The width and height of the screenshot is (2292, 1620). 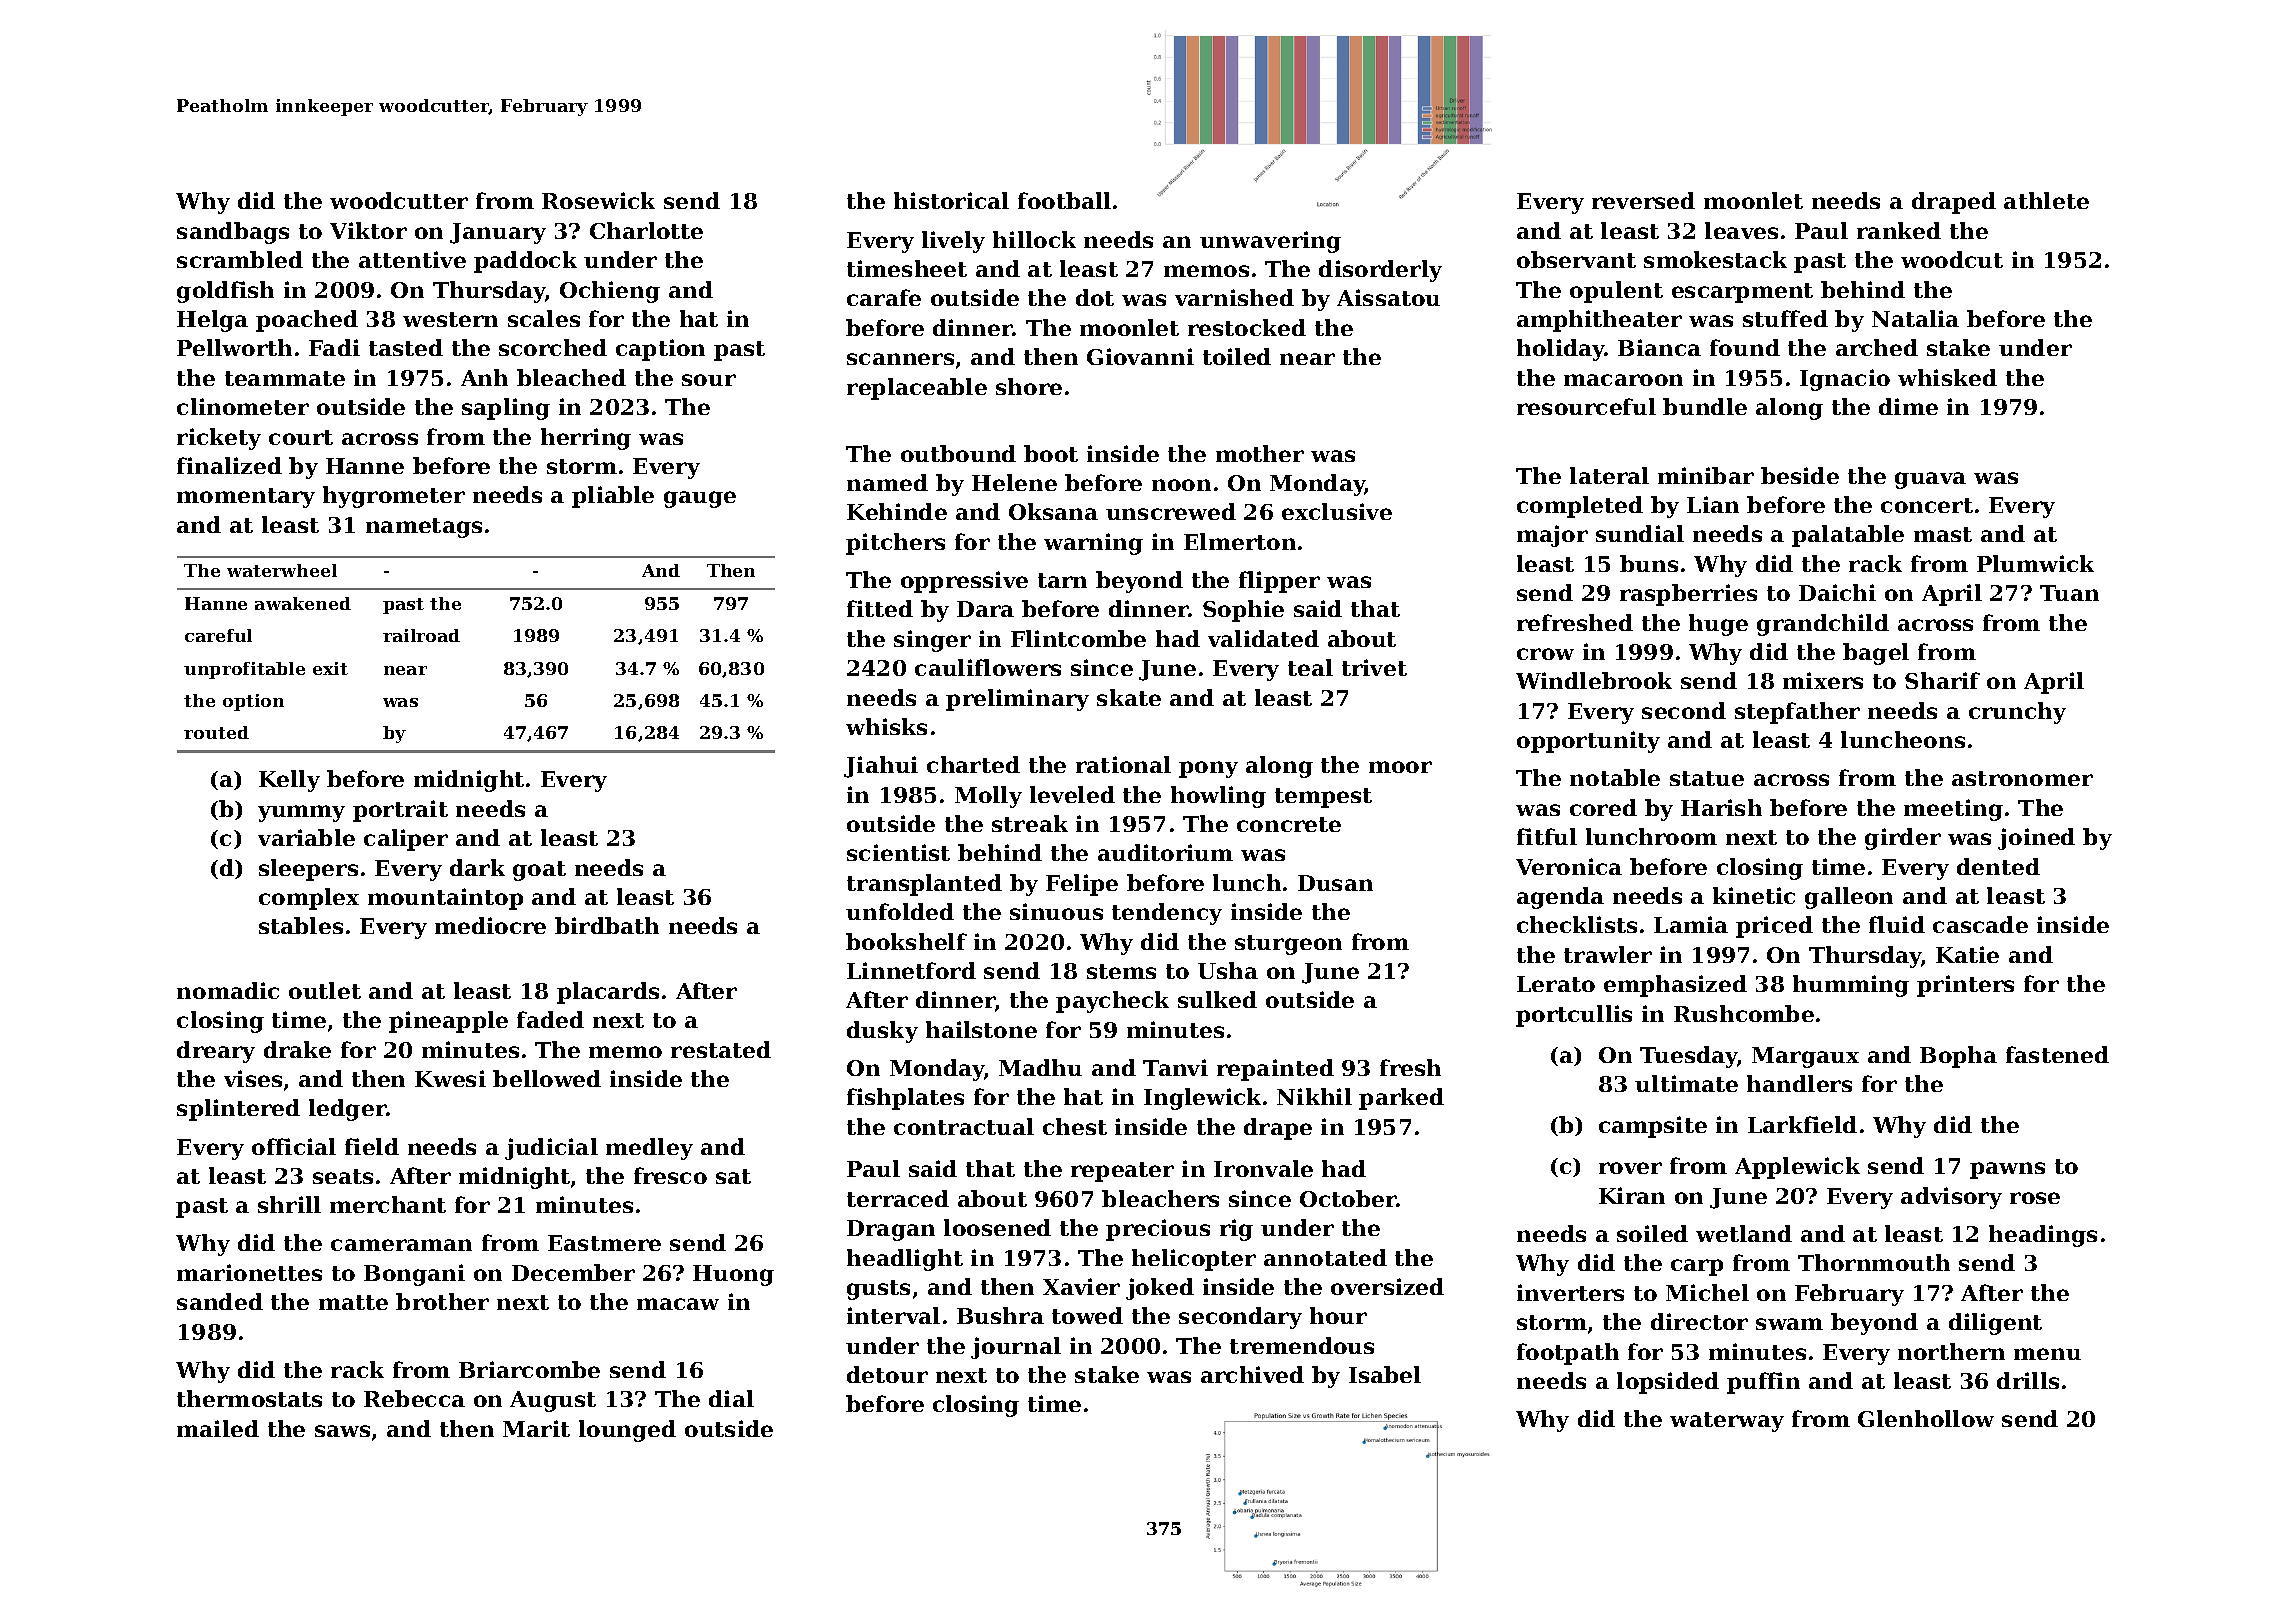 I want to click on lounged, so click(x=627, y=1431).
